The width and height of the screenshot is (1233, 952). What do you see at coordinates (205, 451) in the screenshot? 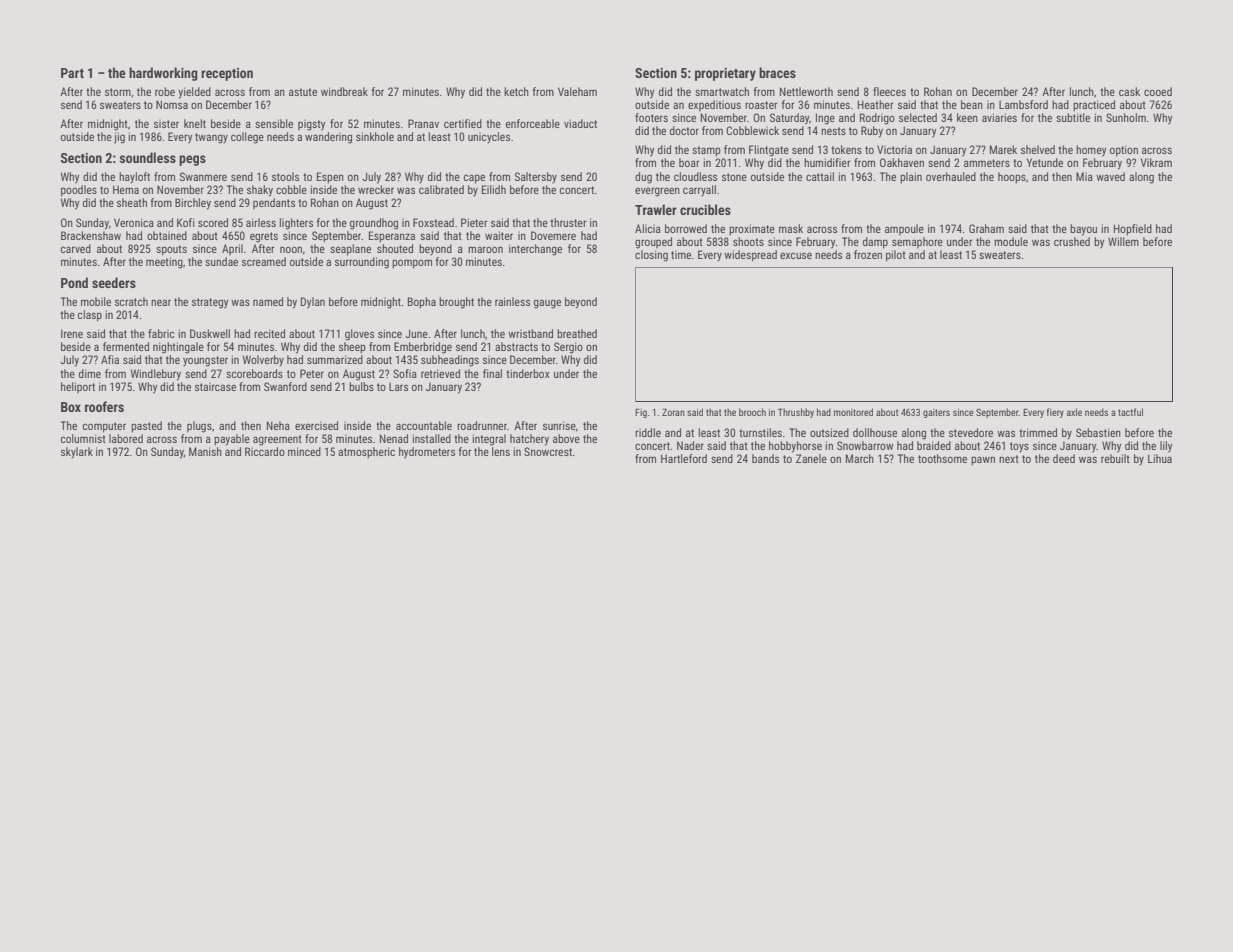
I see `Manish` at bounding box center [205, 451].
